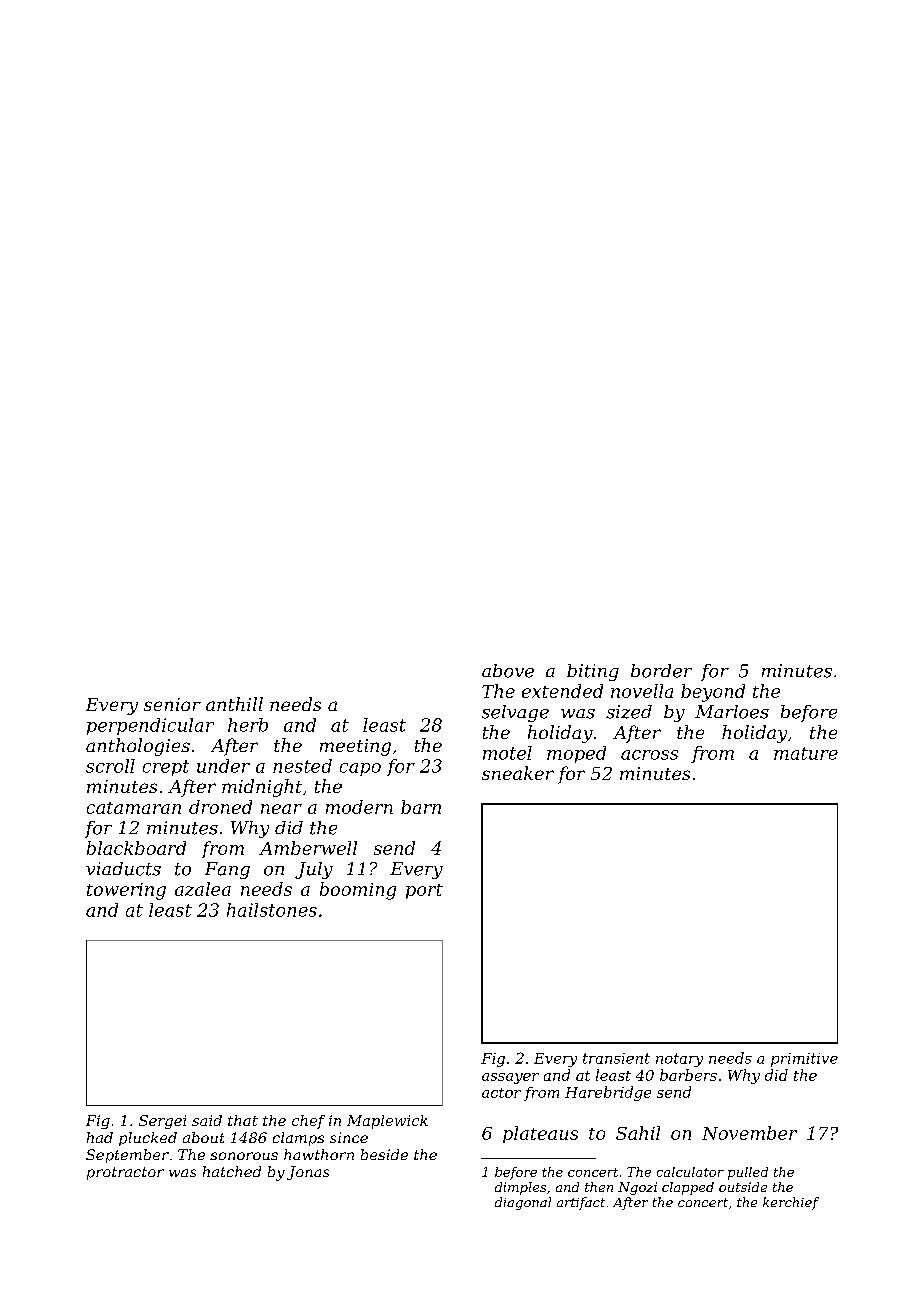 Image resolution: width=924 pixels, height=1308 pixels. Describe the element at coordinates (518, 773) in the page. I see `sneaker` at that location.
